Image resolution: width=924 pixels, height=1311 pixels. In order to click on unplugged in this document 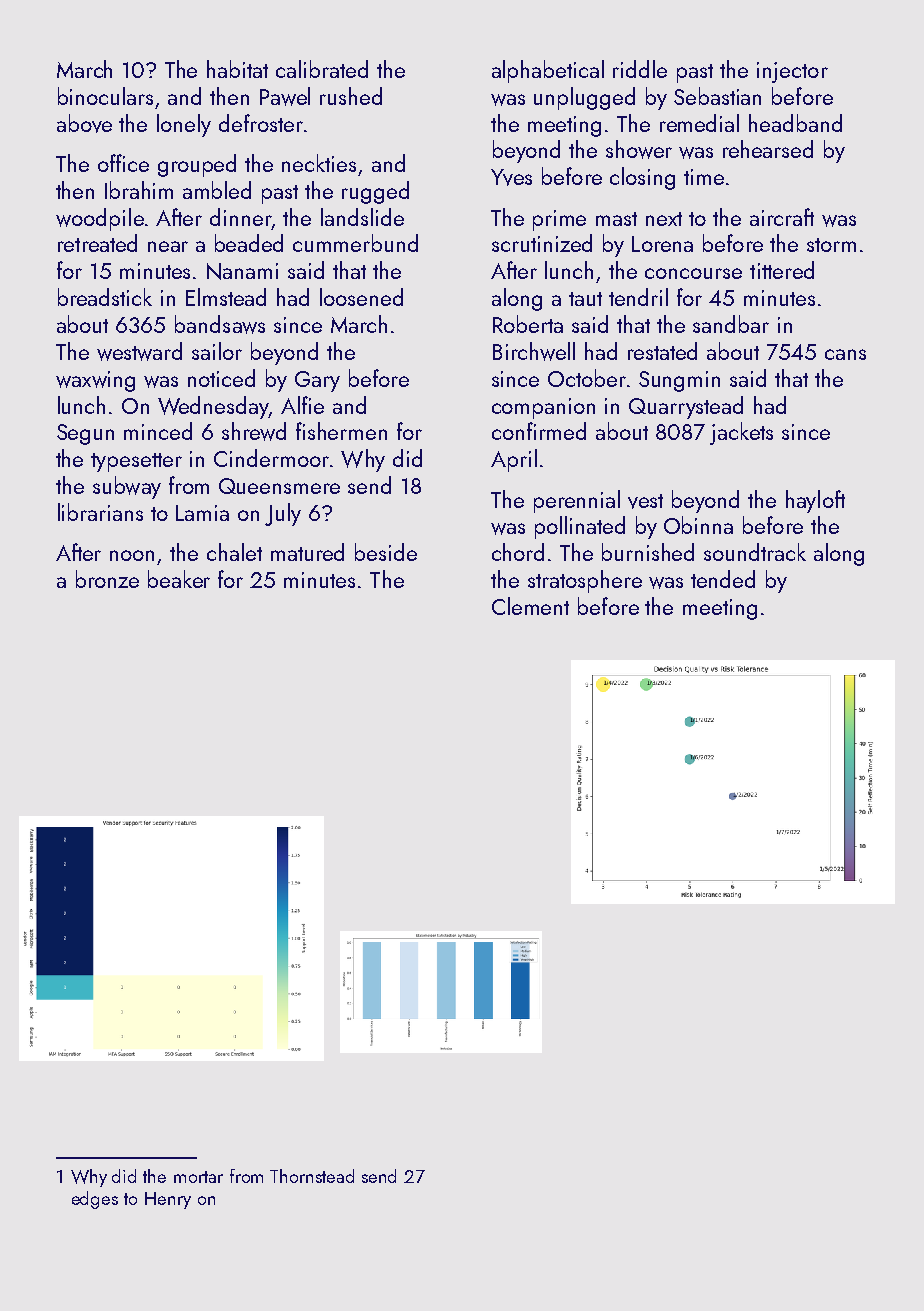, I will do `click(584, 98)`.
